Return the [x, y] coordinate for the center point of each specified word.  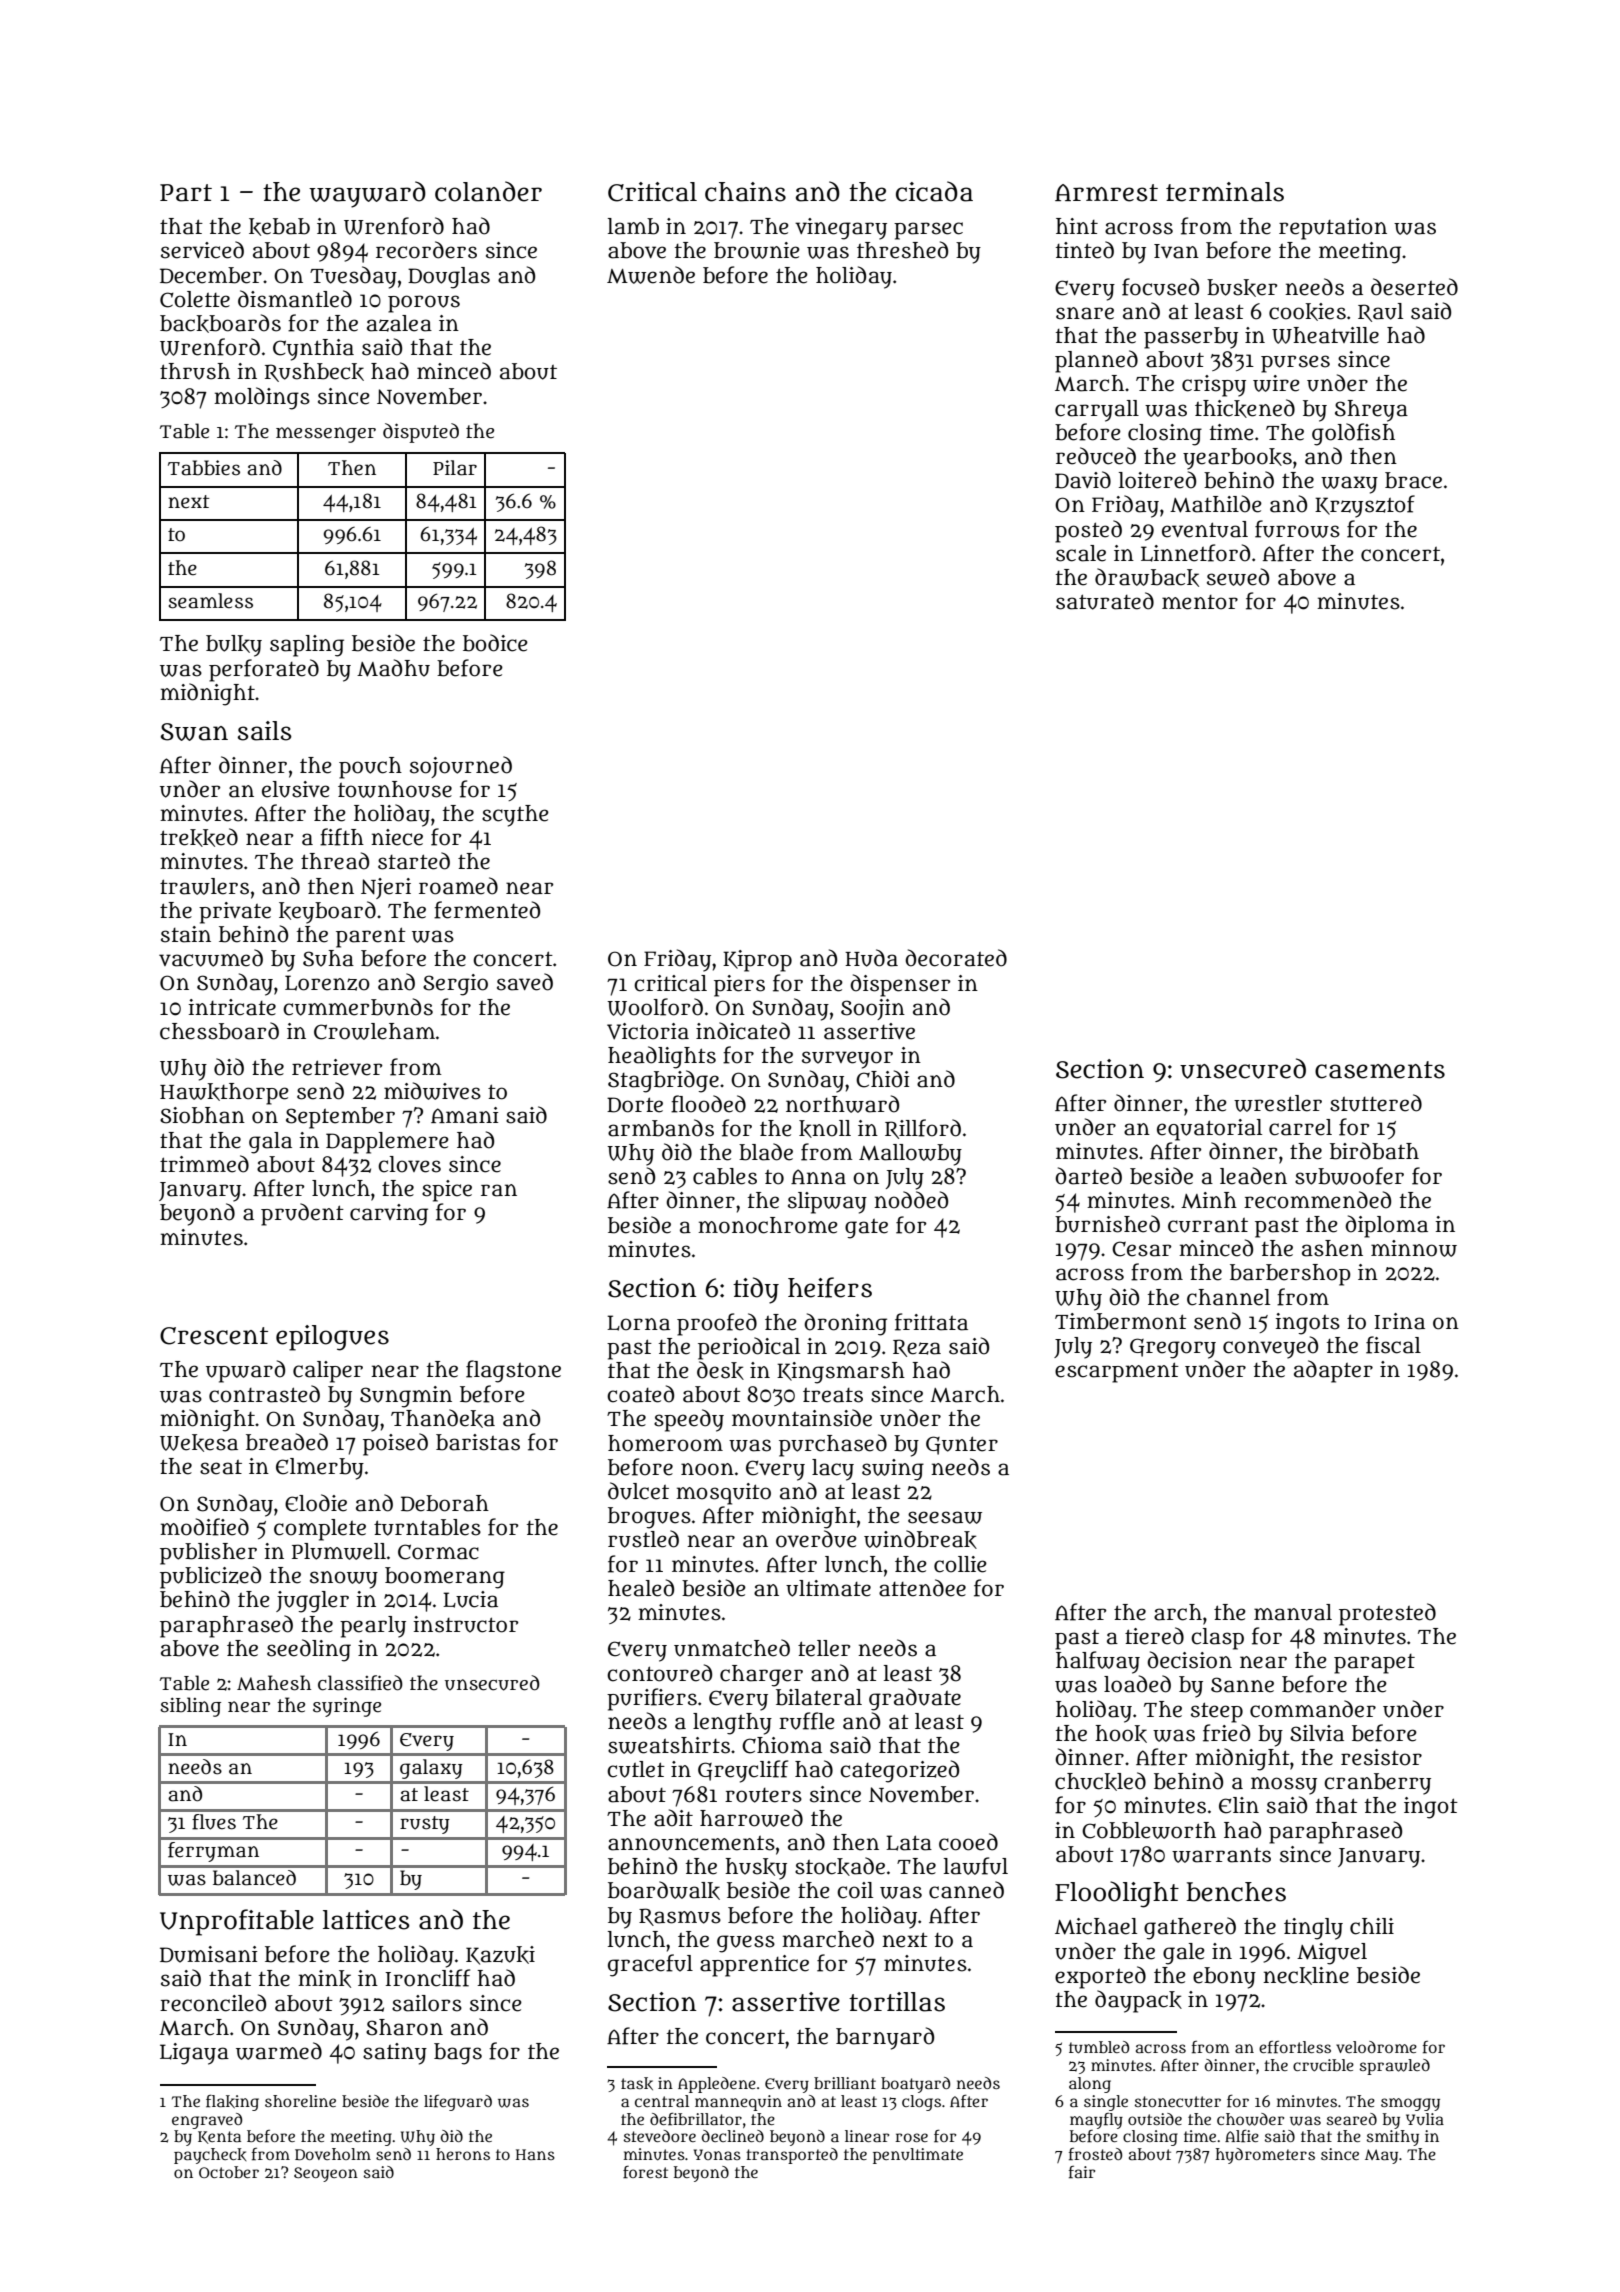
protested [1387, 1614]
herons [463, 2154]
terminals [1225, 192]
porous [424, 304]
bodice [495, 643]
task [637, 2083]
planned [1096, 361]
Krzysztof [1365, 506]
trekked [199, 837]
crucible [1323, 2065]
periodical [749, 1348]
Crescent [214, 1336]
